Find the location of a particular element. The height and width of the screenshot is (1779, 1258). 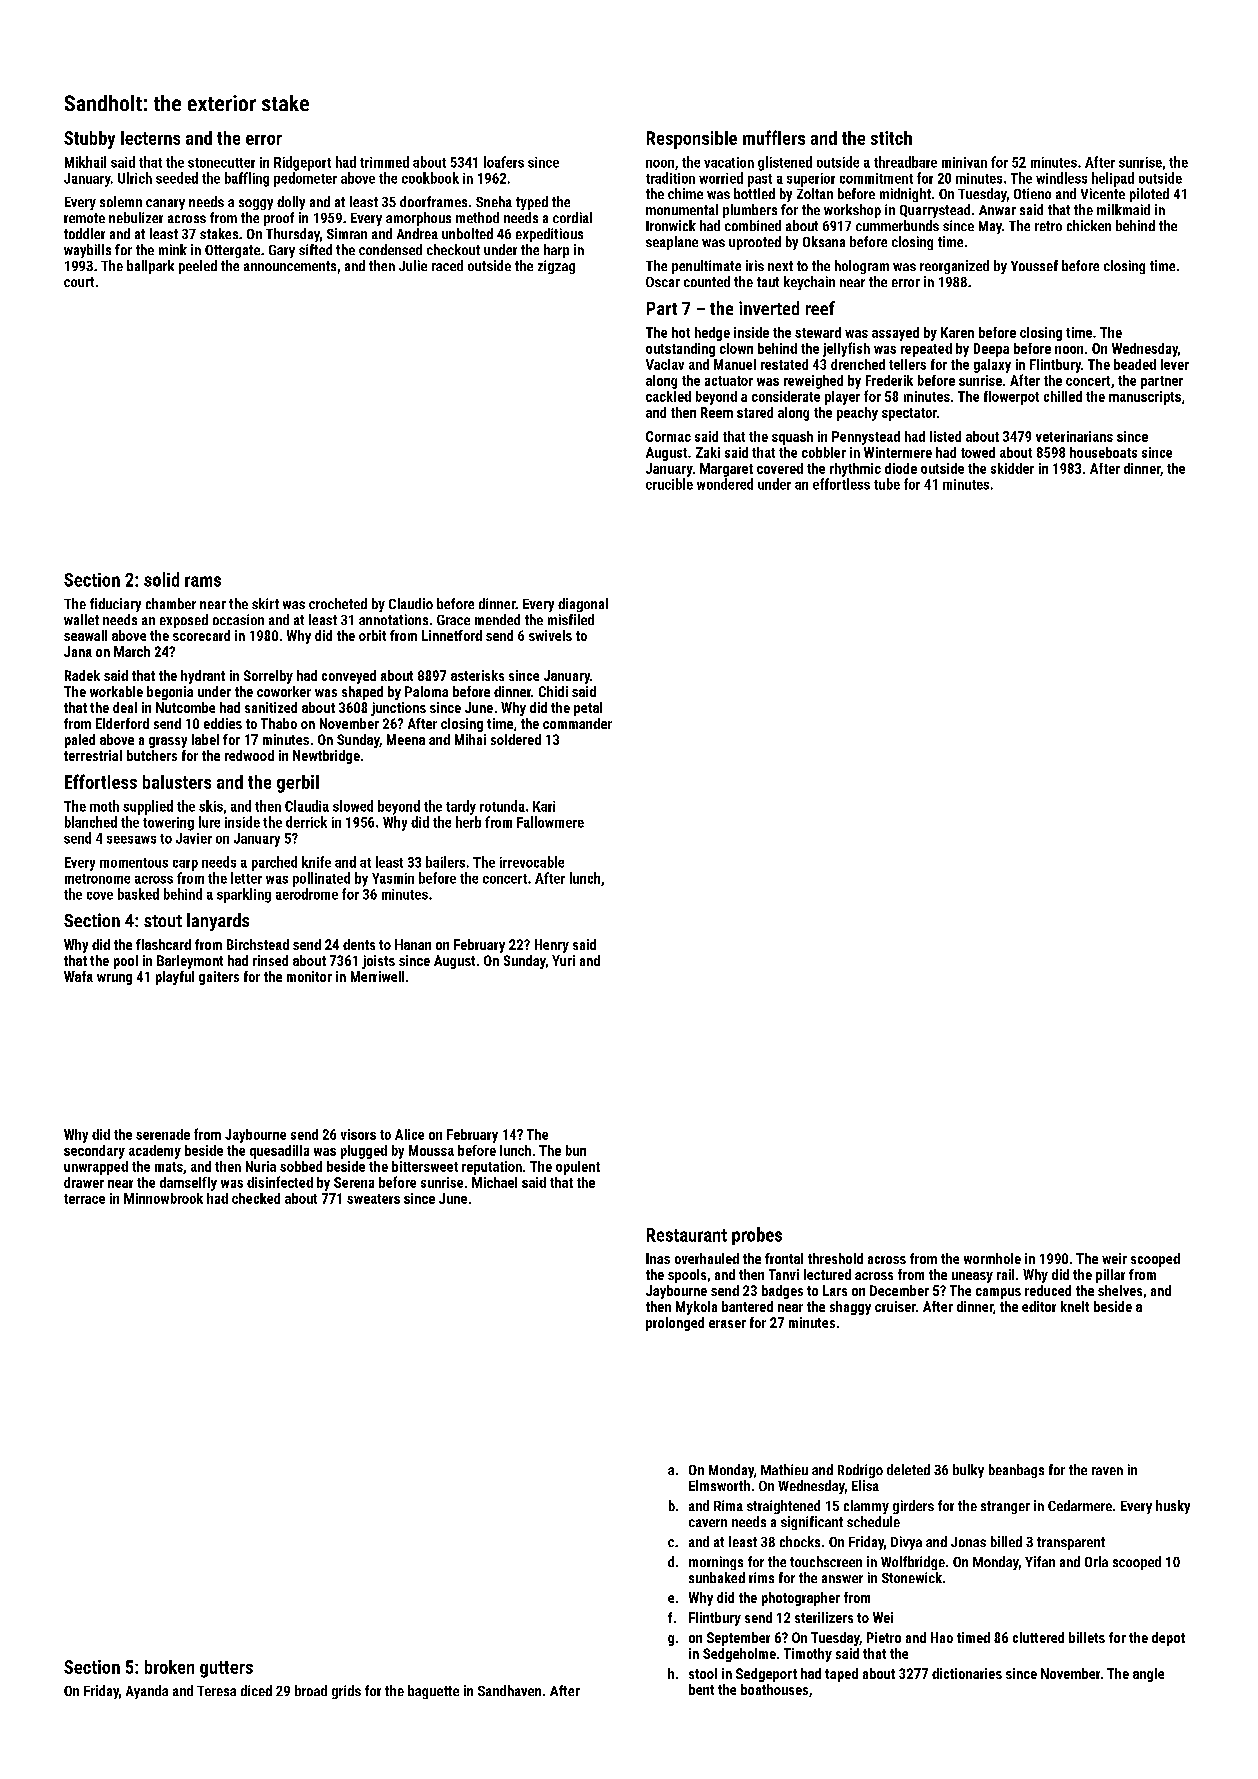

Newtbridge is located at coordinates (326, 757).
